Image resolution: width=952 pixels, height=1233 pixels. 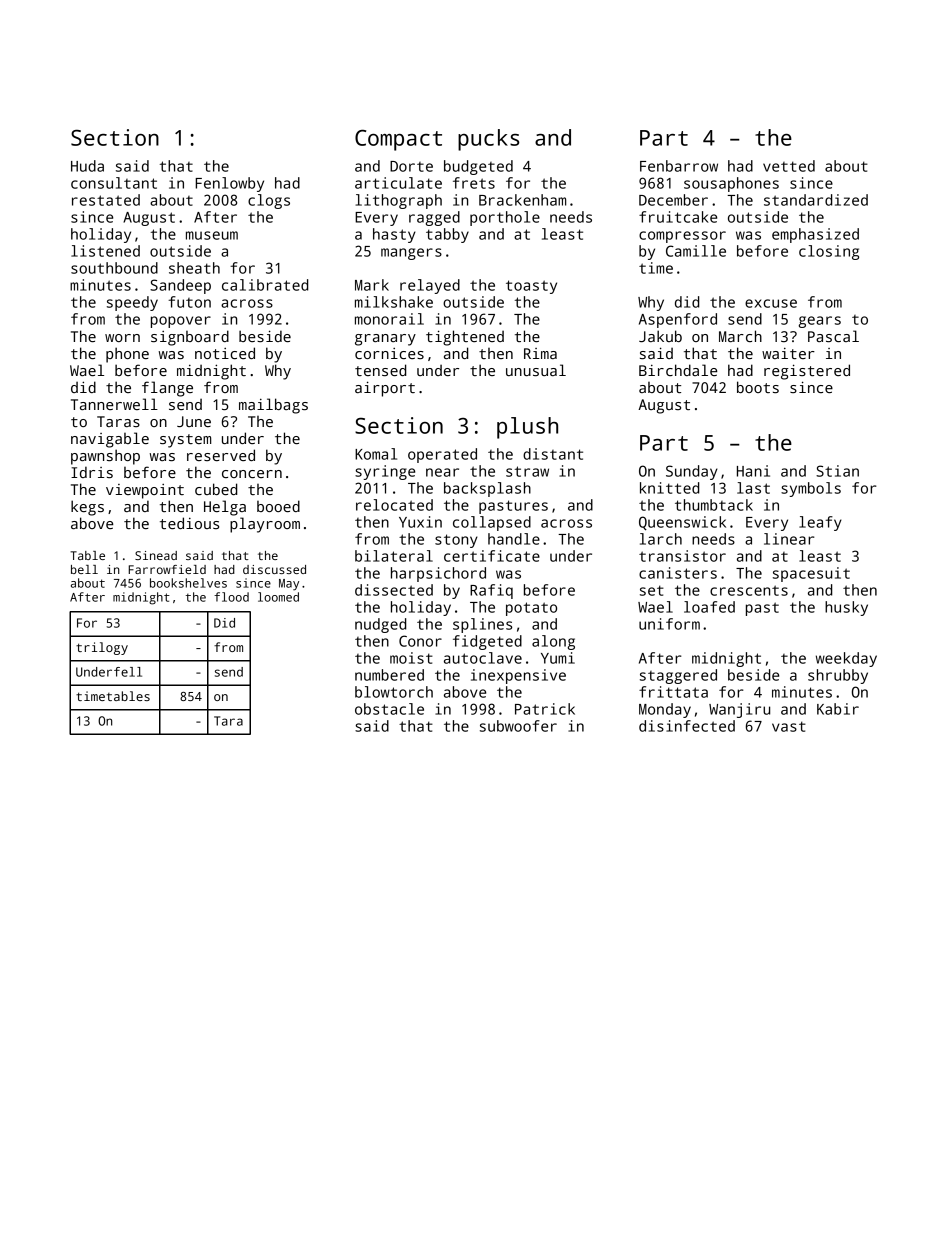 What do you see at coordinates (385, 472) in the document?
I see `syringe` at bounding box center [385, 472].
